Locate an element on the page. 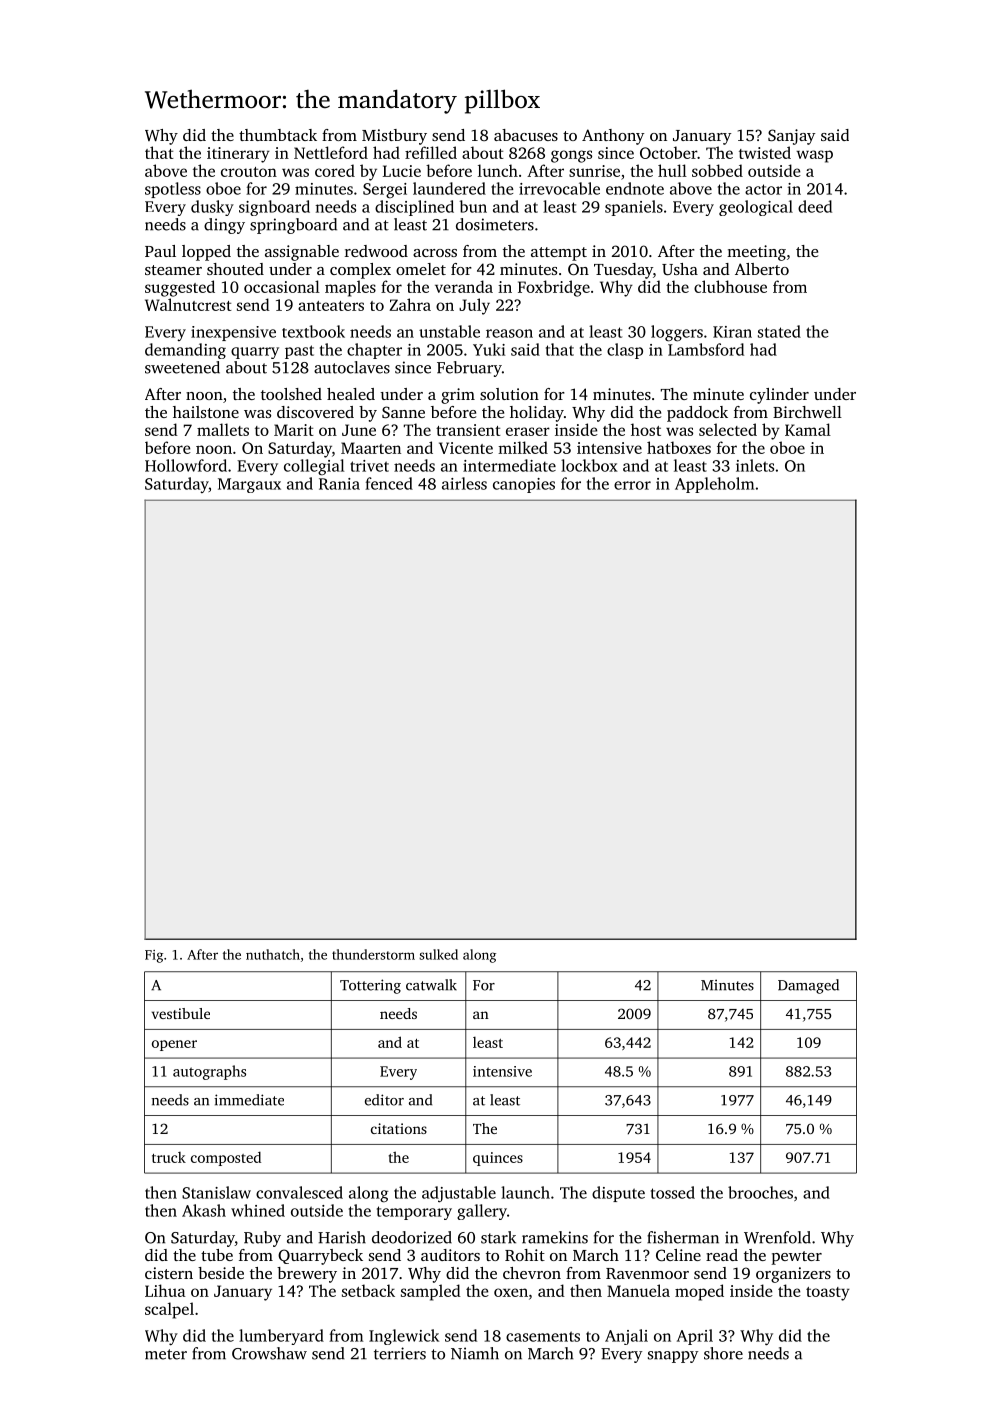  casements is located at coordinates (543, 1336).
